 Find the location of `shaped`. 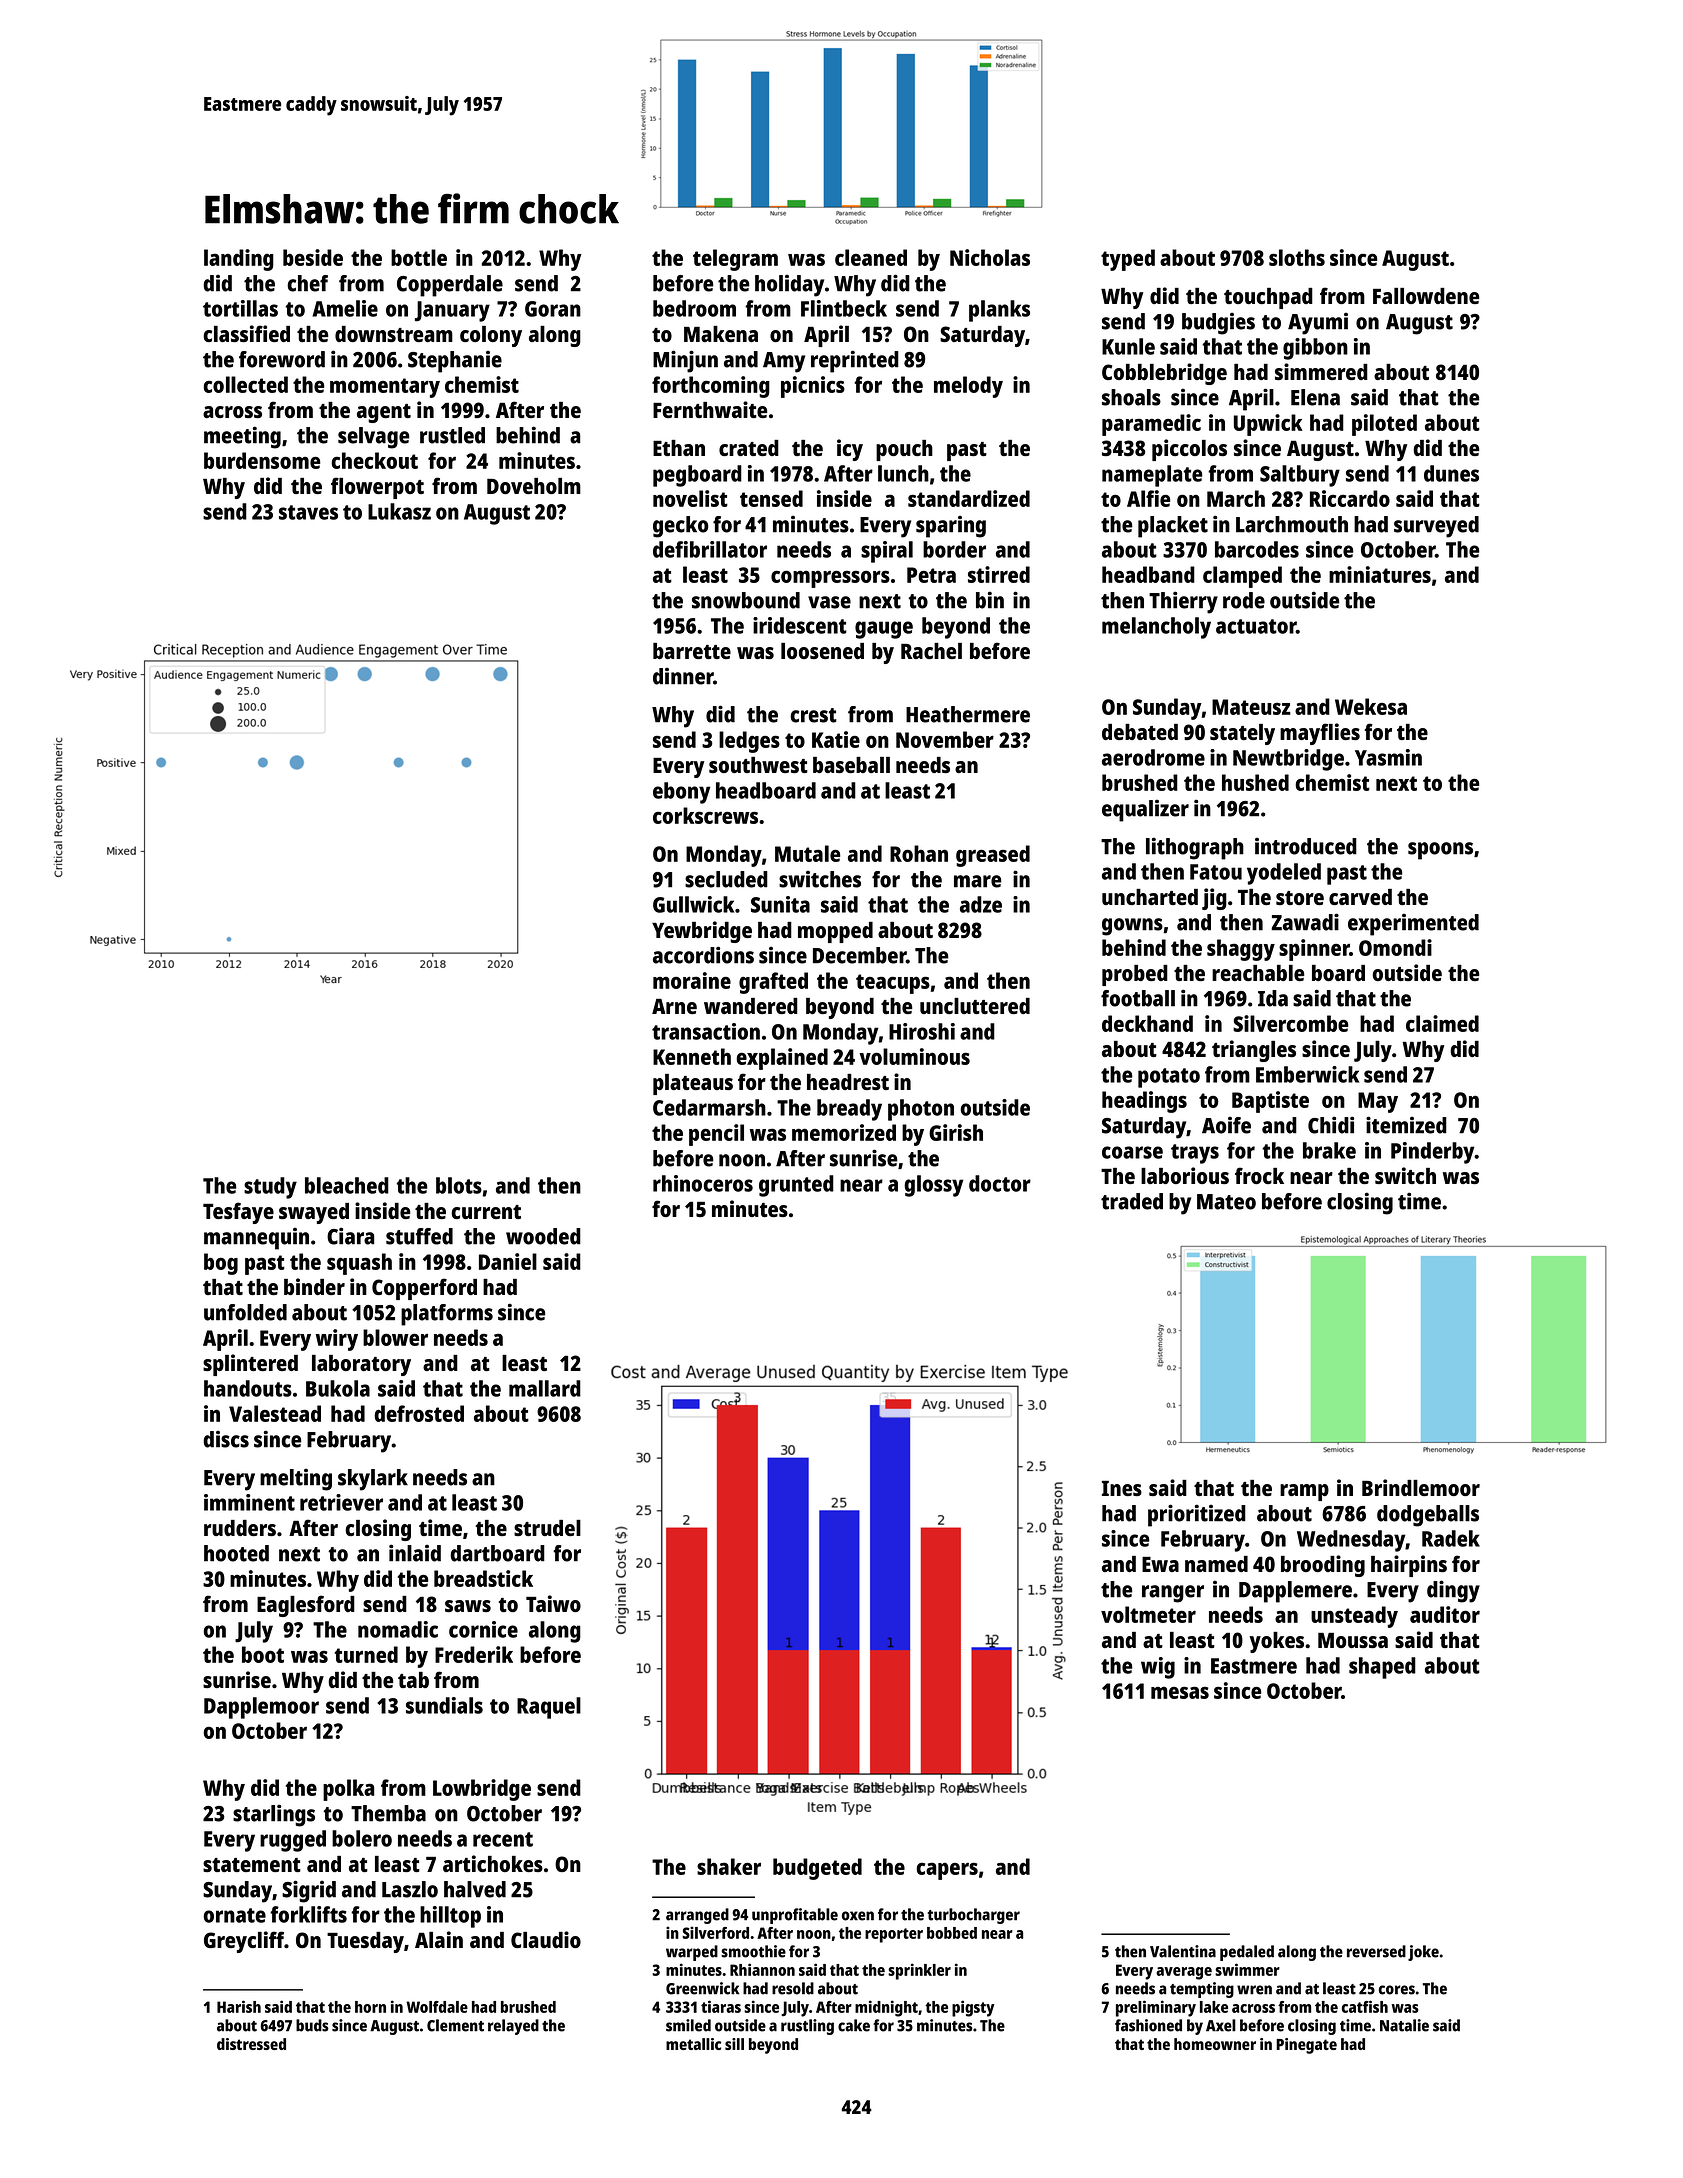

shaped is located at coordinates (1382, 1668).
